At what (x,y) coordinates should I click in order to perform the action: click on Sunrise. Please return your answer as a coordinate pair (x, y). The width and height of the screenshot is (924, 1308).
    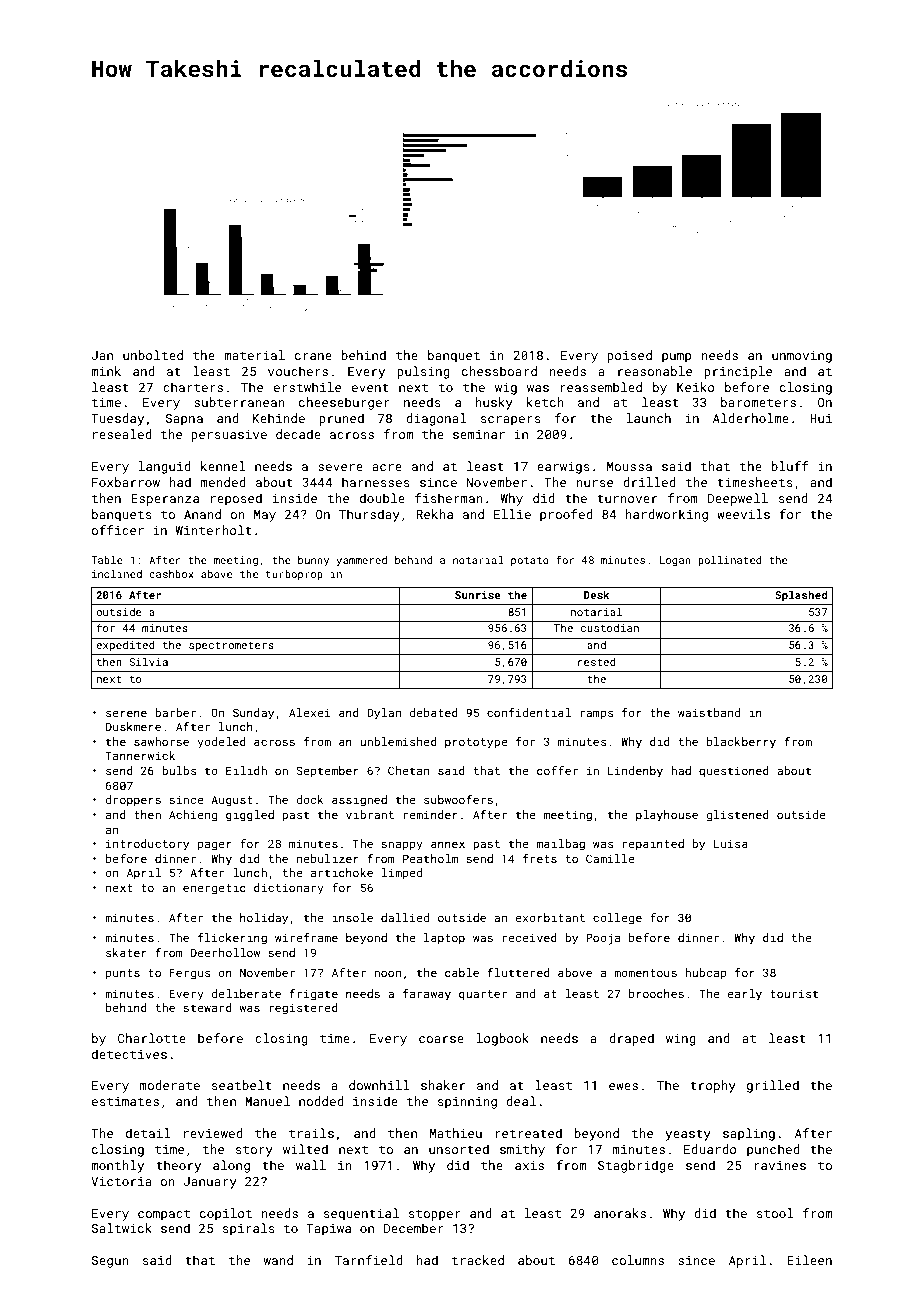
    Looking at the image, I should click on (478, 595).
